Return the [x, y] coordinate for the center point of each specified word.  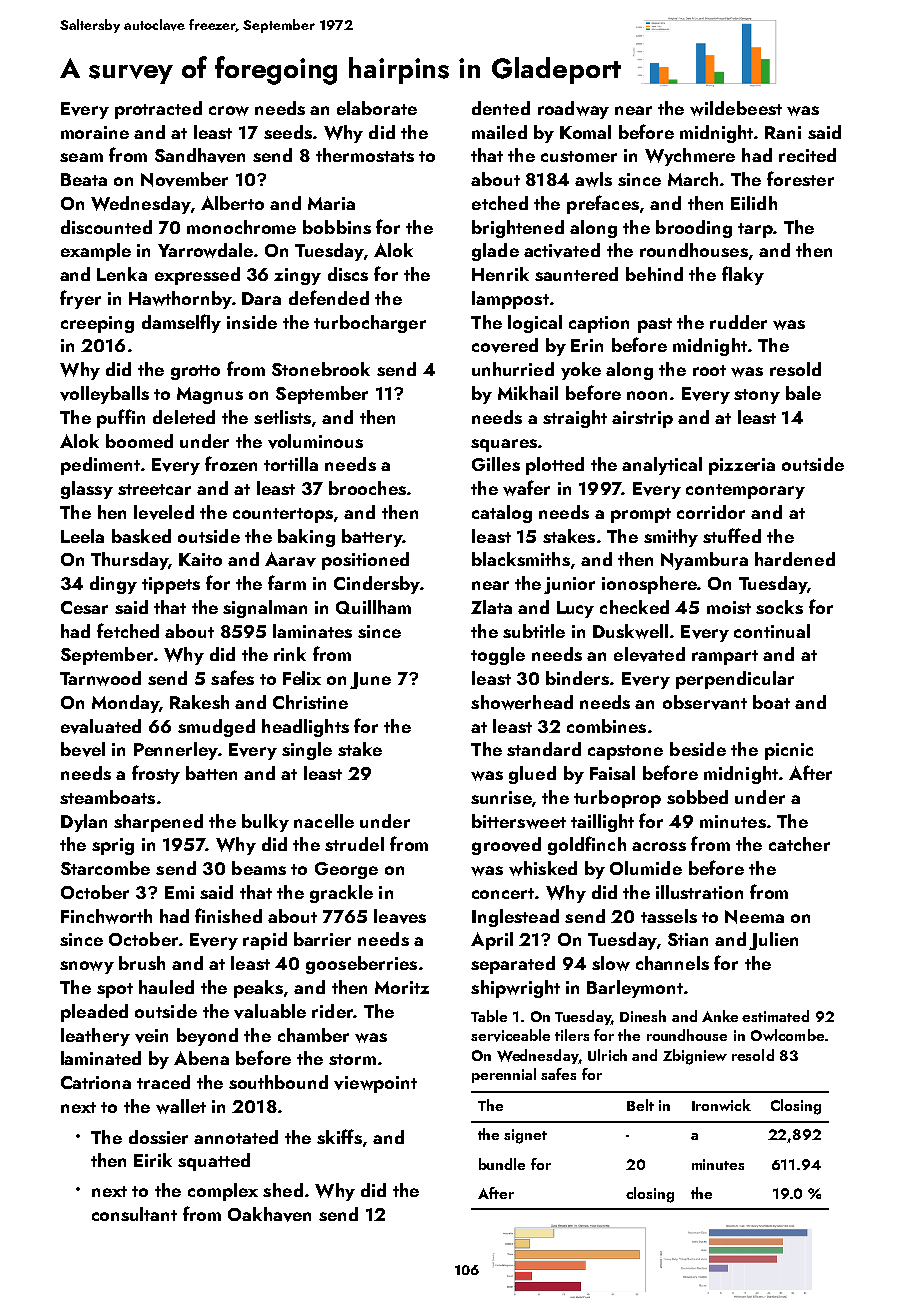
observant [705, 702]
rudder [738, 322]
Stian [688, 939]
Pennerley [176, 751]
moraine [95, 132]
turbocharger [370, 324]
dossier [158, 1137]
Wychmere [690, 157]
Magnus [210, 395]
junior [569, 585]
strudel [354, 844]
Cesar [84, 607]
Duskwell [630, 631]
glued [532, 775]
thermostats [365, 155]
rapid [265, 941]
